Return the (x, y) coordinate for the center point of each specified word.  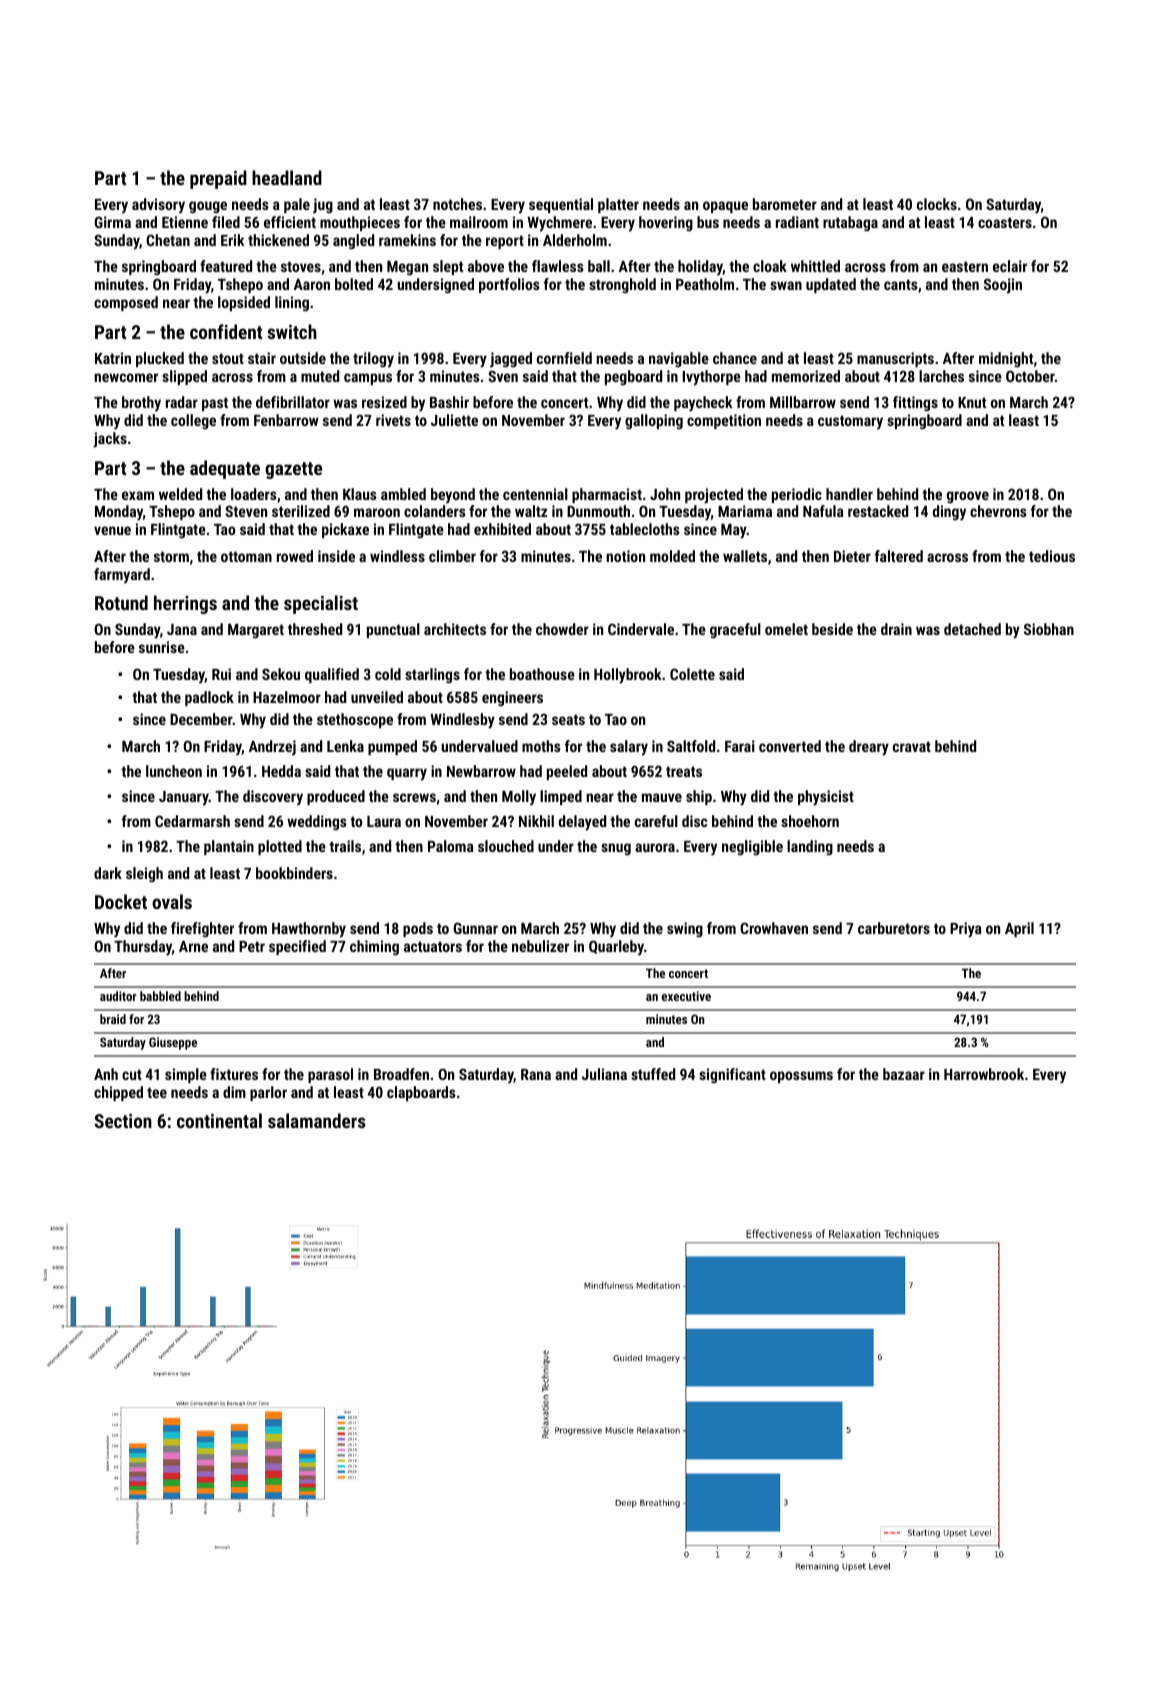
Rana (536, 1074)
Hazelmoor (287, 697)
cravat (912, 746)
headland (287, 177)
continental (219, 1120)
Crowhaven (774, 928)
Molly (519, 798)
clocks (937, 204)
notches (457, 204)
